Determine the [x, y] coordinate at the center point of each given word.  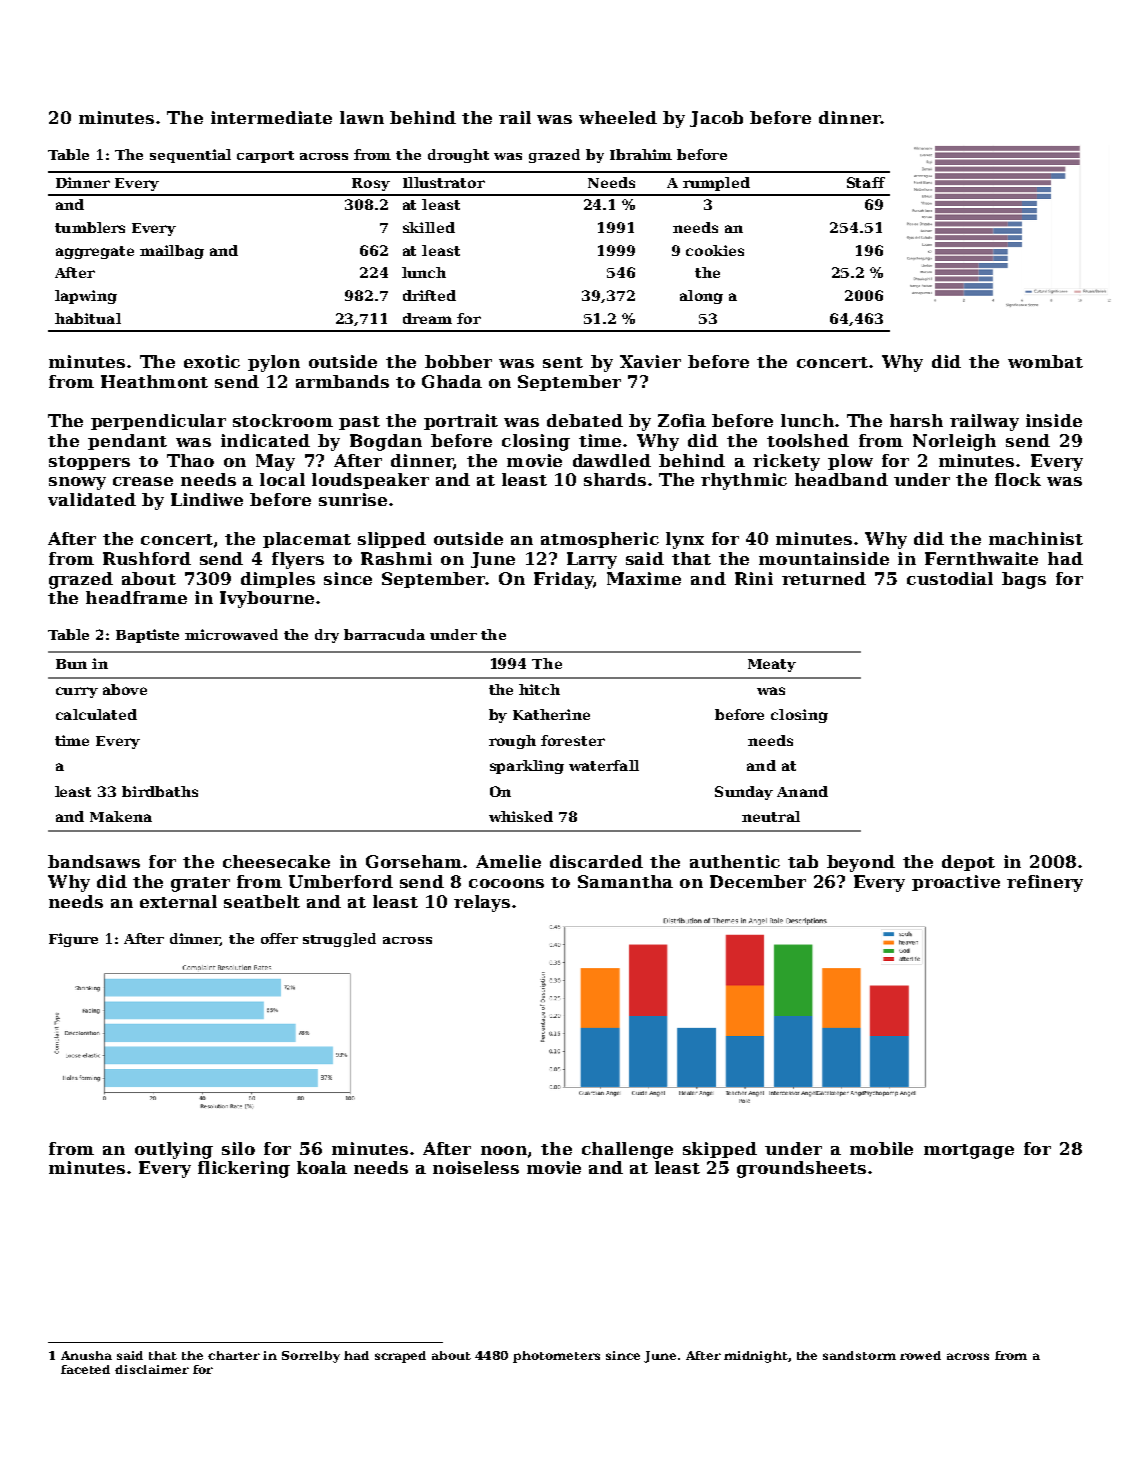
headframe [136, 597]
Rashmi [396, 558]
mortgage [969, 1151]
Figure [73, 940]
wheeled [618, 117]
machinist [1036, 538]
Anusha [86, 1355]
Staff [866, 182]
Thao [190, 460]
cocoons [506, 883]
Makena [121, 816]
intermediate [271, 117]
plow [850, 462]
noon [504, 1150]
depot [968, 863]
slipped [392, 540]
